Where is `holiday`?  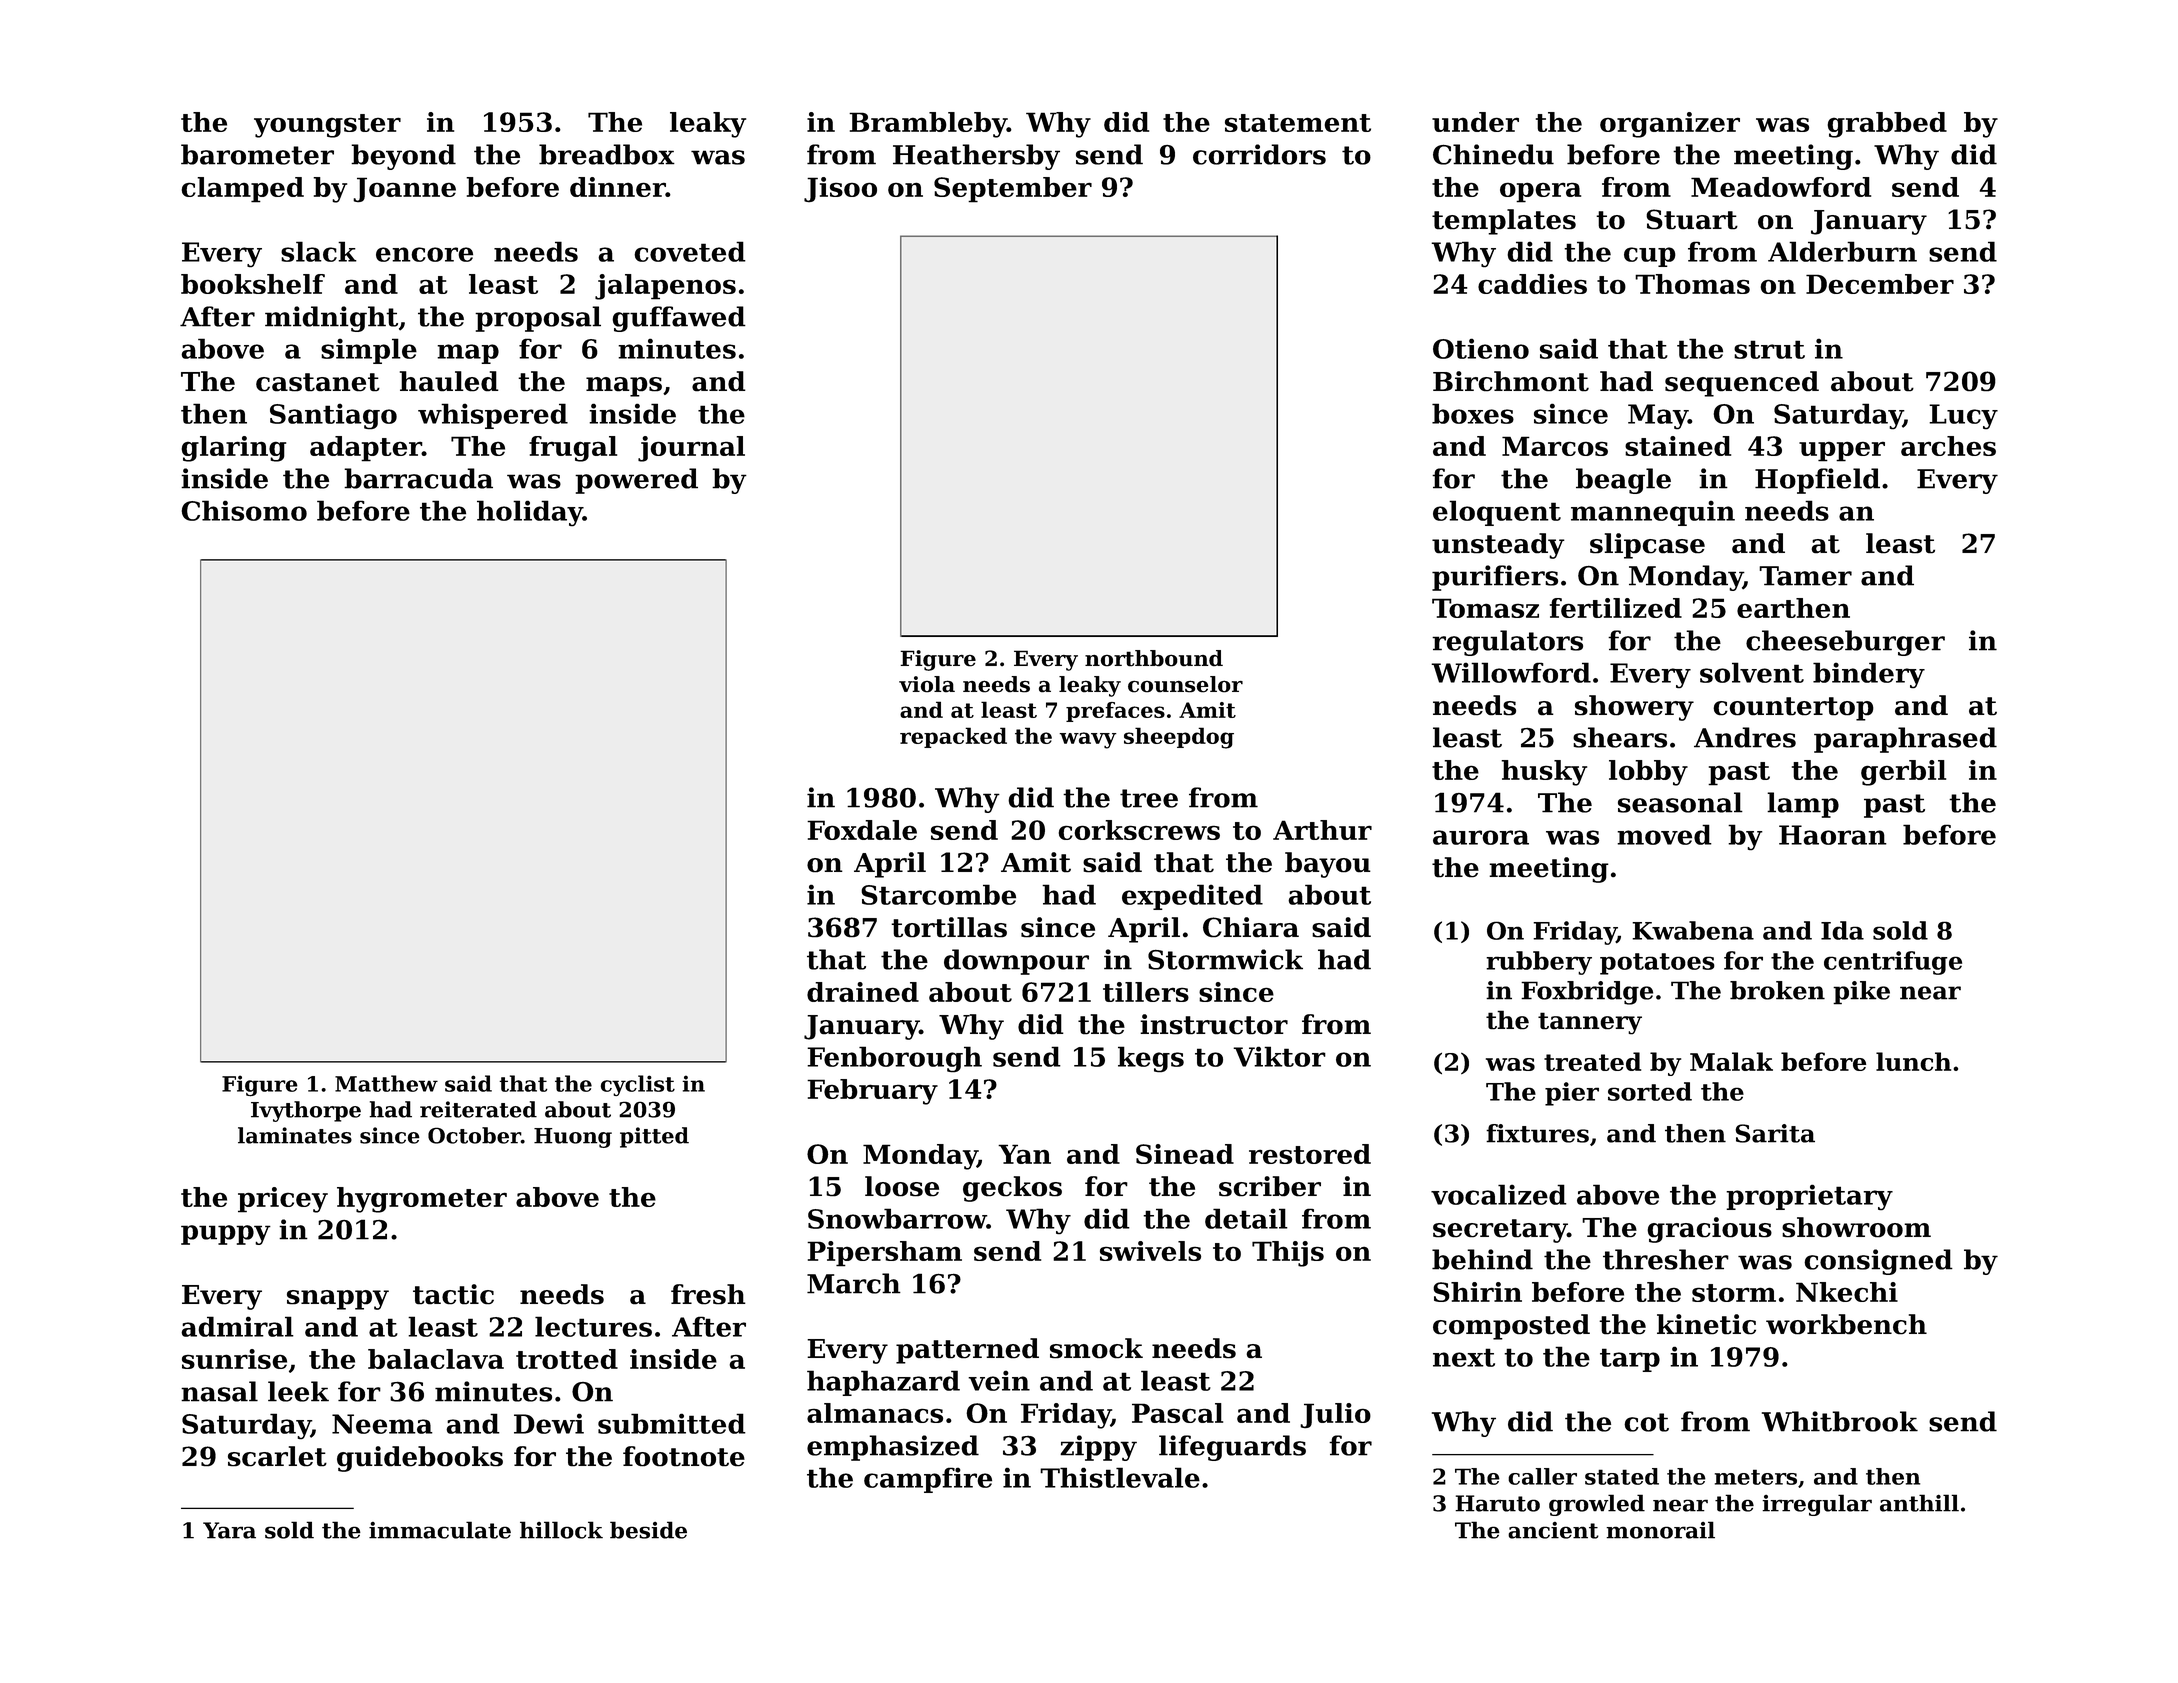 holiday is located at coordinates (530, 513).
